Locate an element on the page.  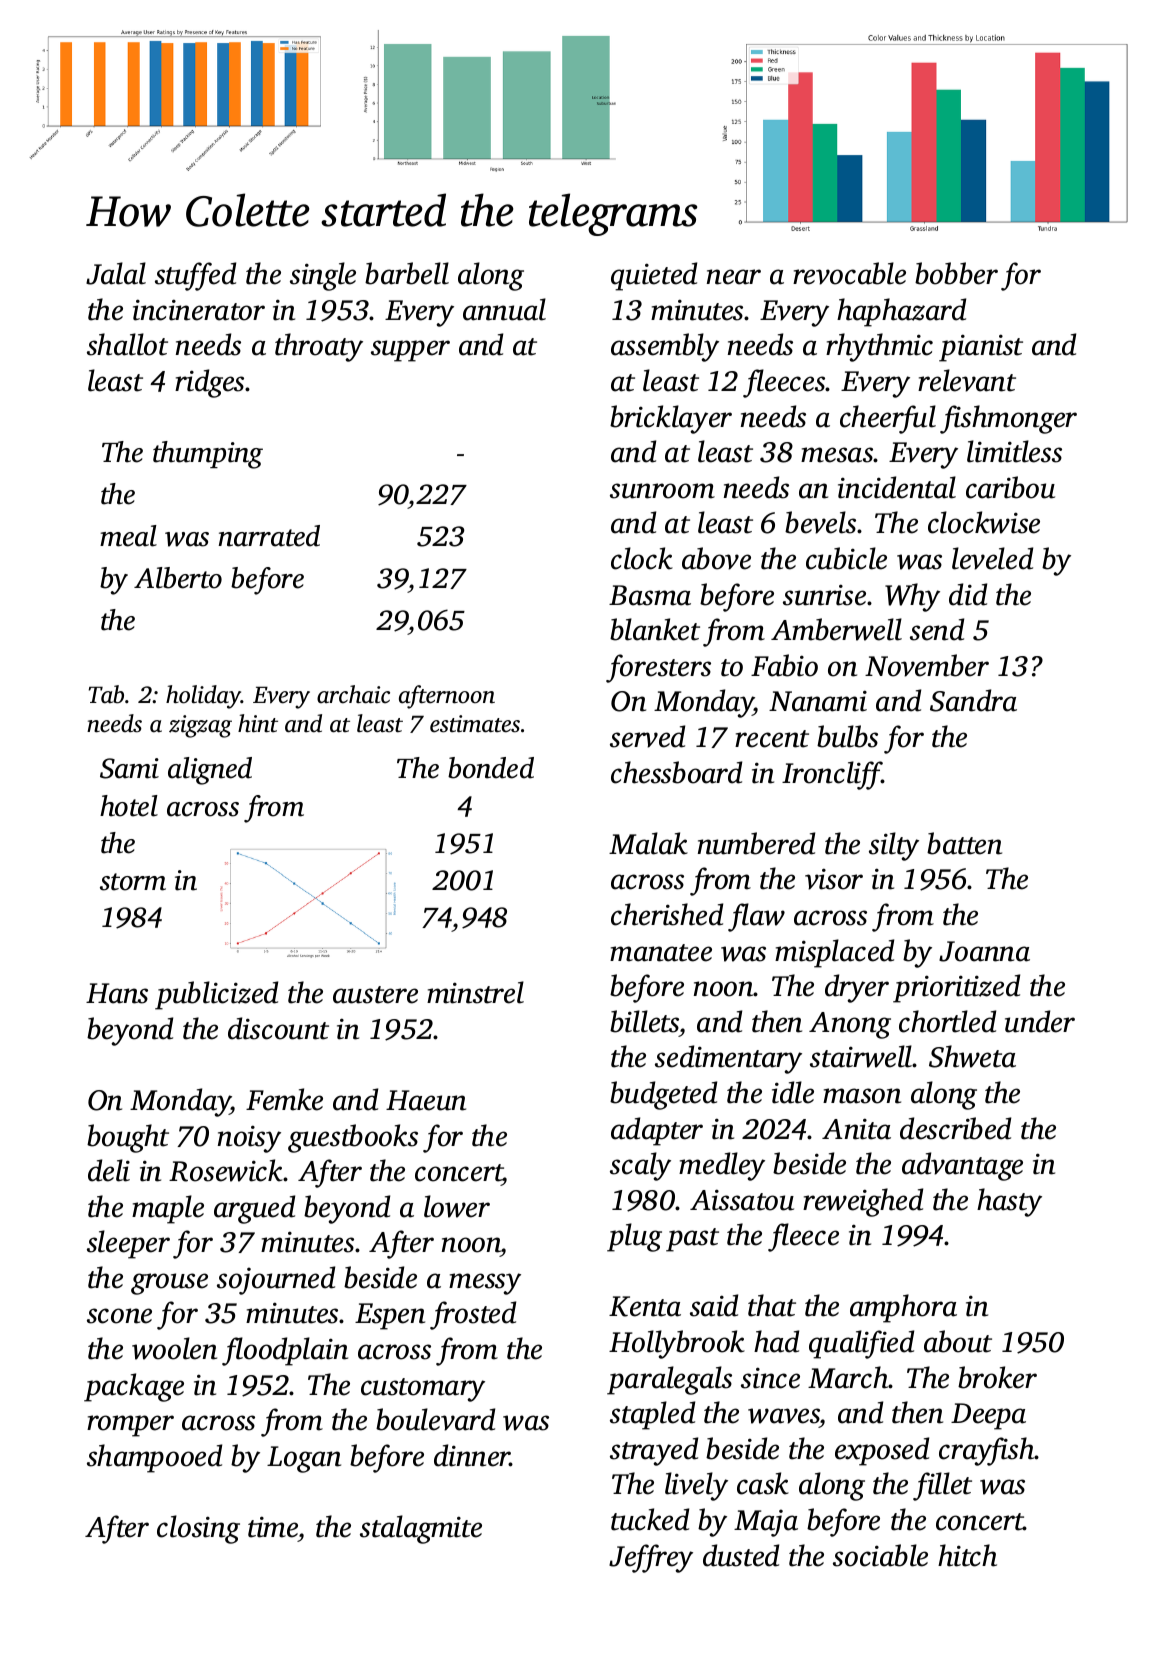
leveled is located at coordinates (992, 558).
